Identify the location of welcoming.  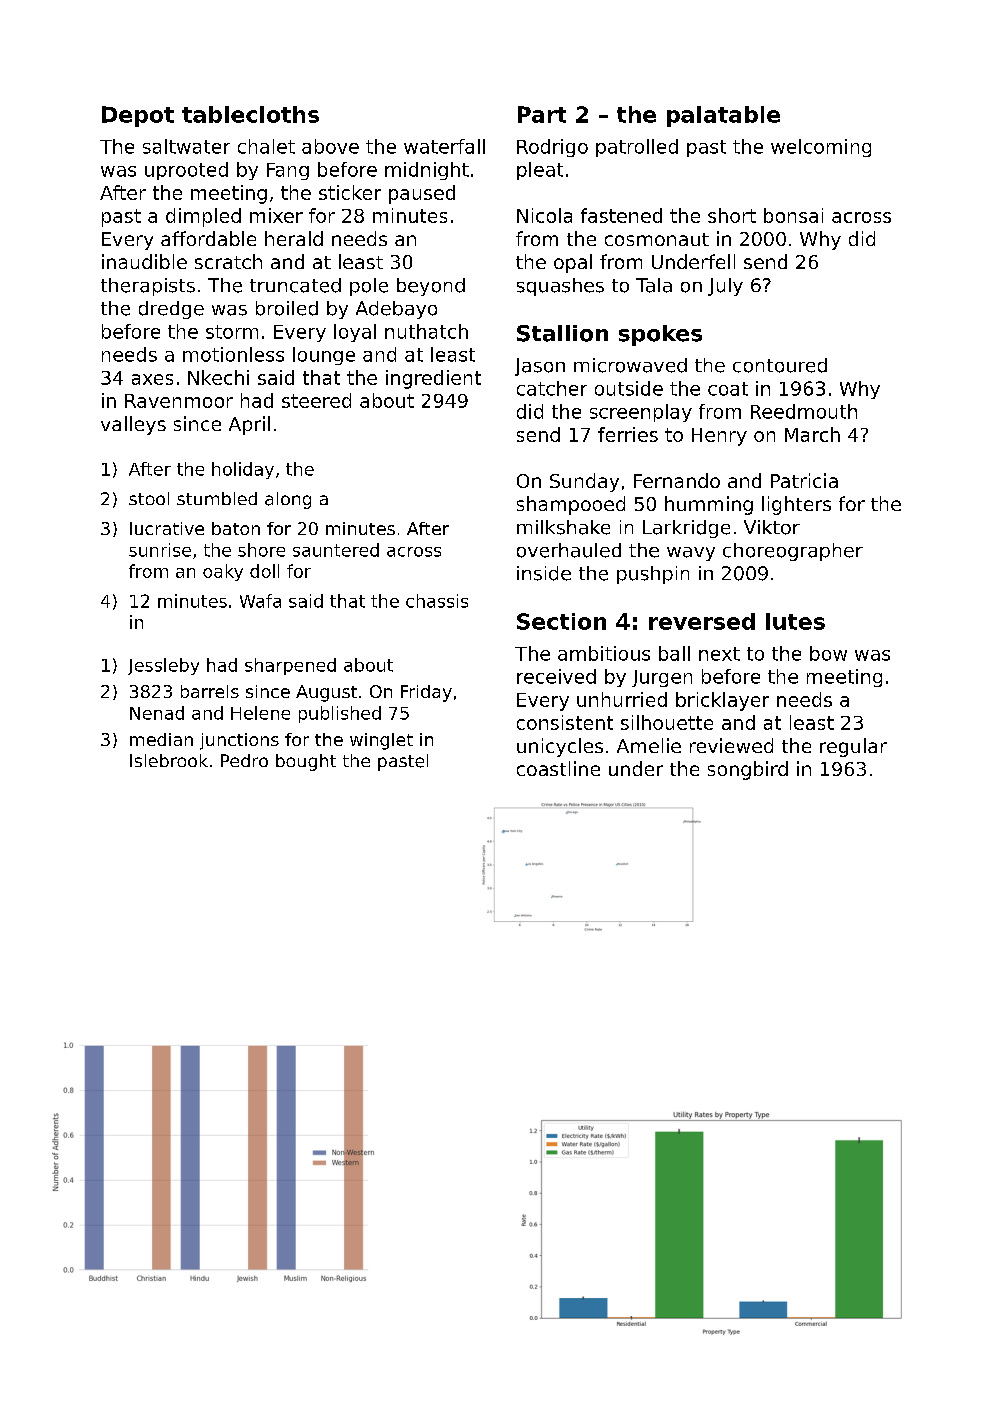
(821, 148).
